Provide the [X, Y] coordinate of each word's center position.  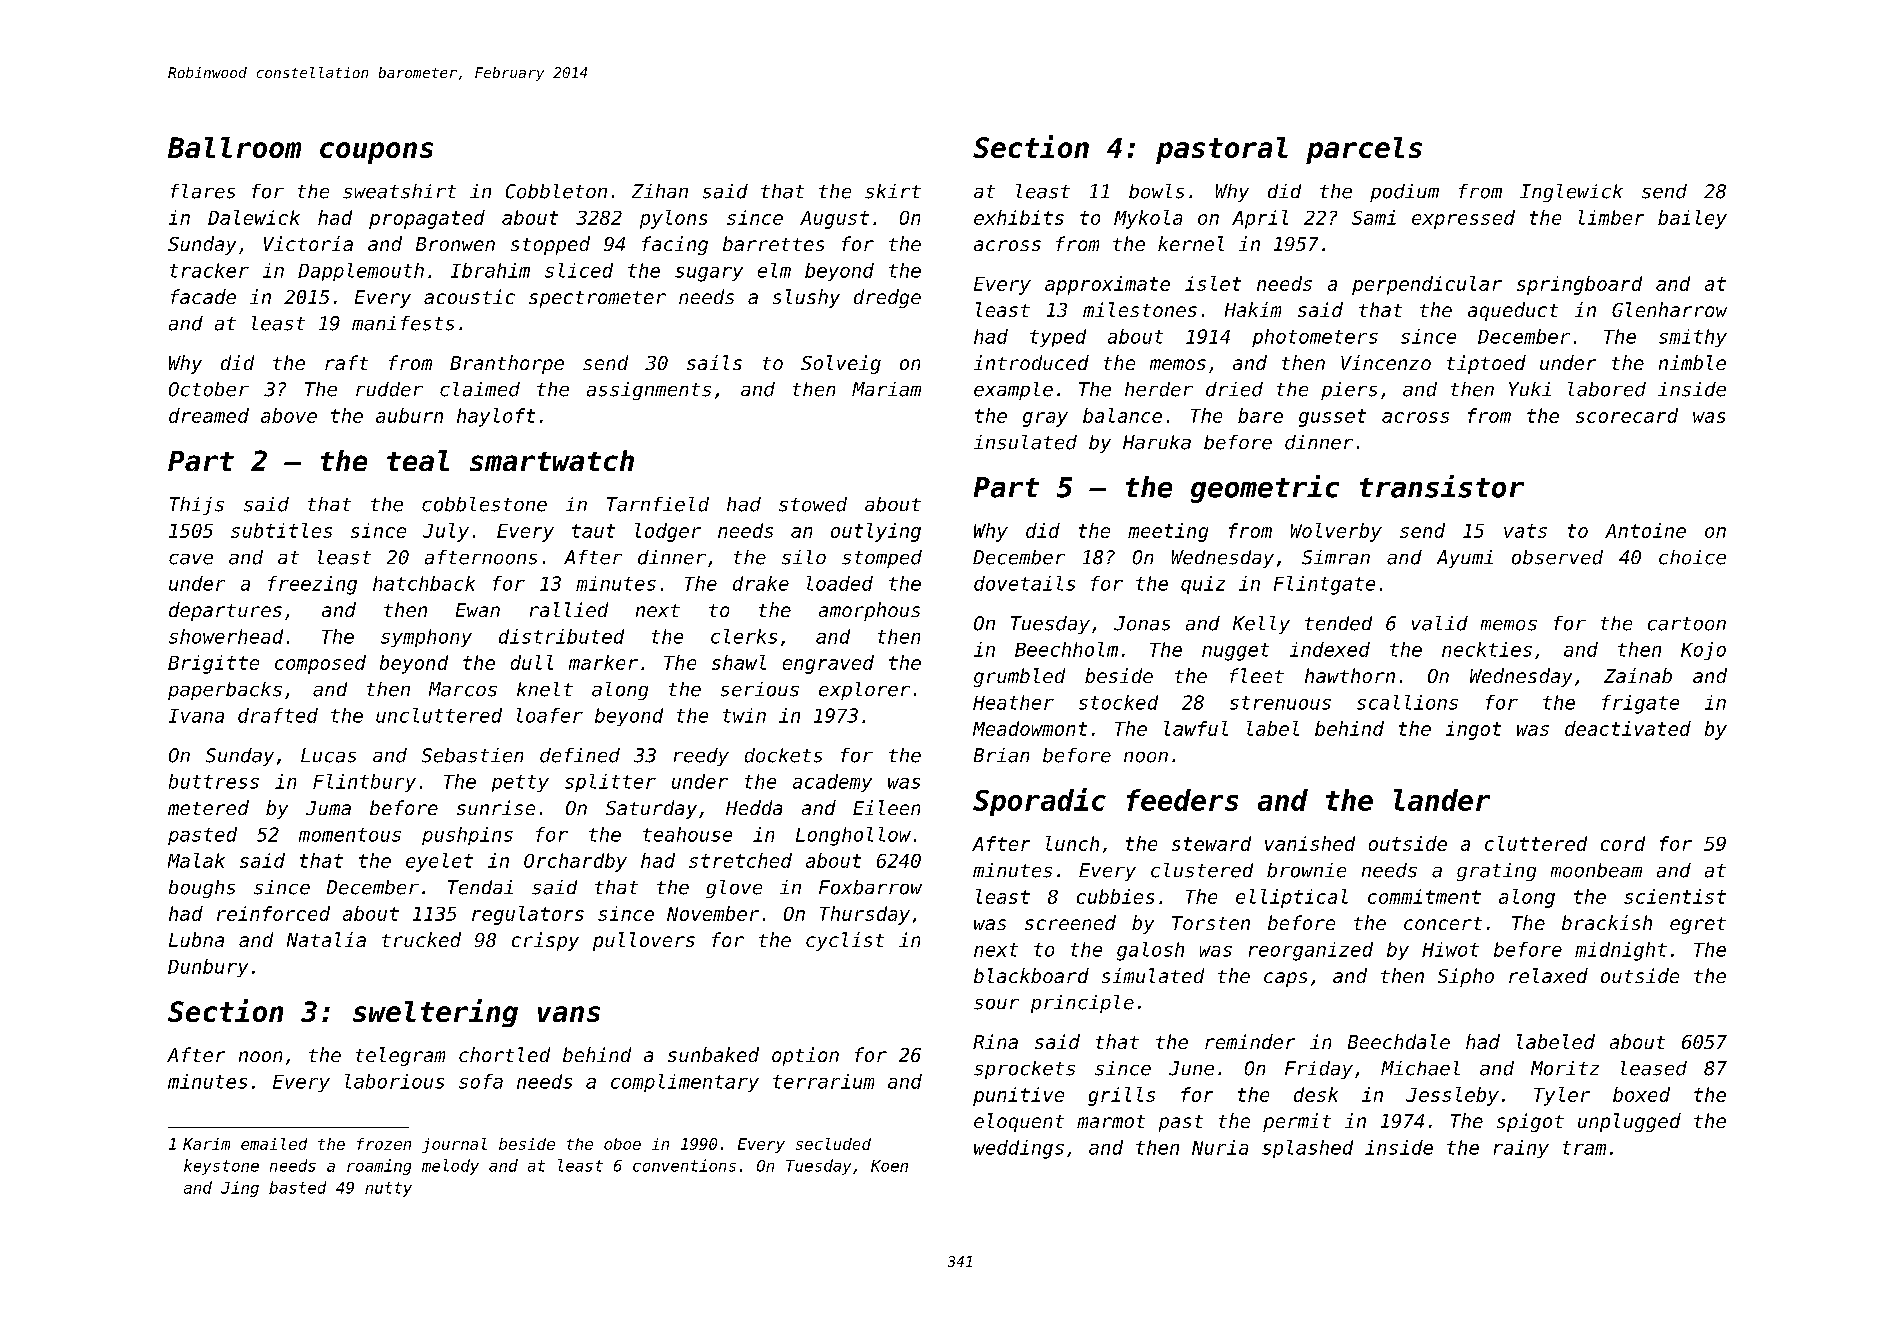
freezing [312, 585]
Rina [995, 1041]
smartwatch [552, 460]
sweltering [435, 1013]
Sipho [1466, 977]
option [805, 1056]
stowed [813, 504]
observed [1557, 557]
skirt [893, 191]
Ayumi [1465, 559]
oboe [622, 1144]
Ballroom [234, 147]
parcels [1364, 150]
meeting [1168, 532]
